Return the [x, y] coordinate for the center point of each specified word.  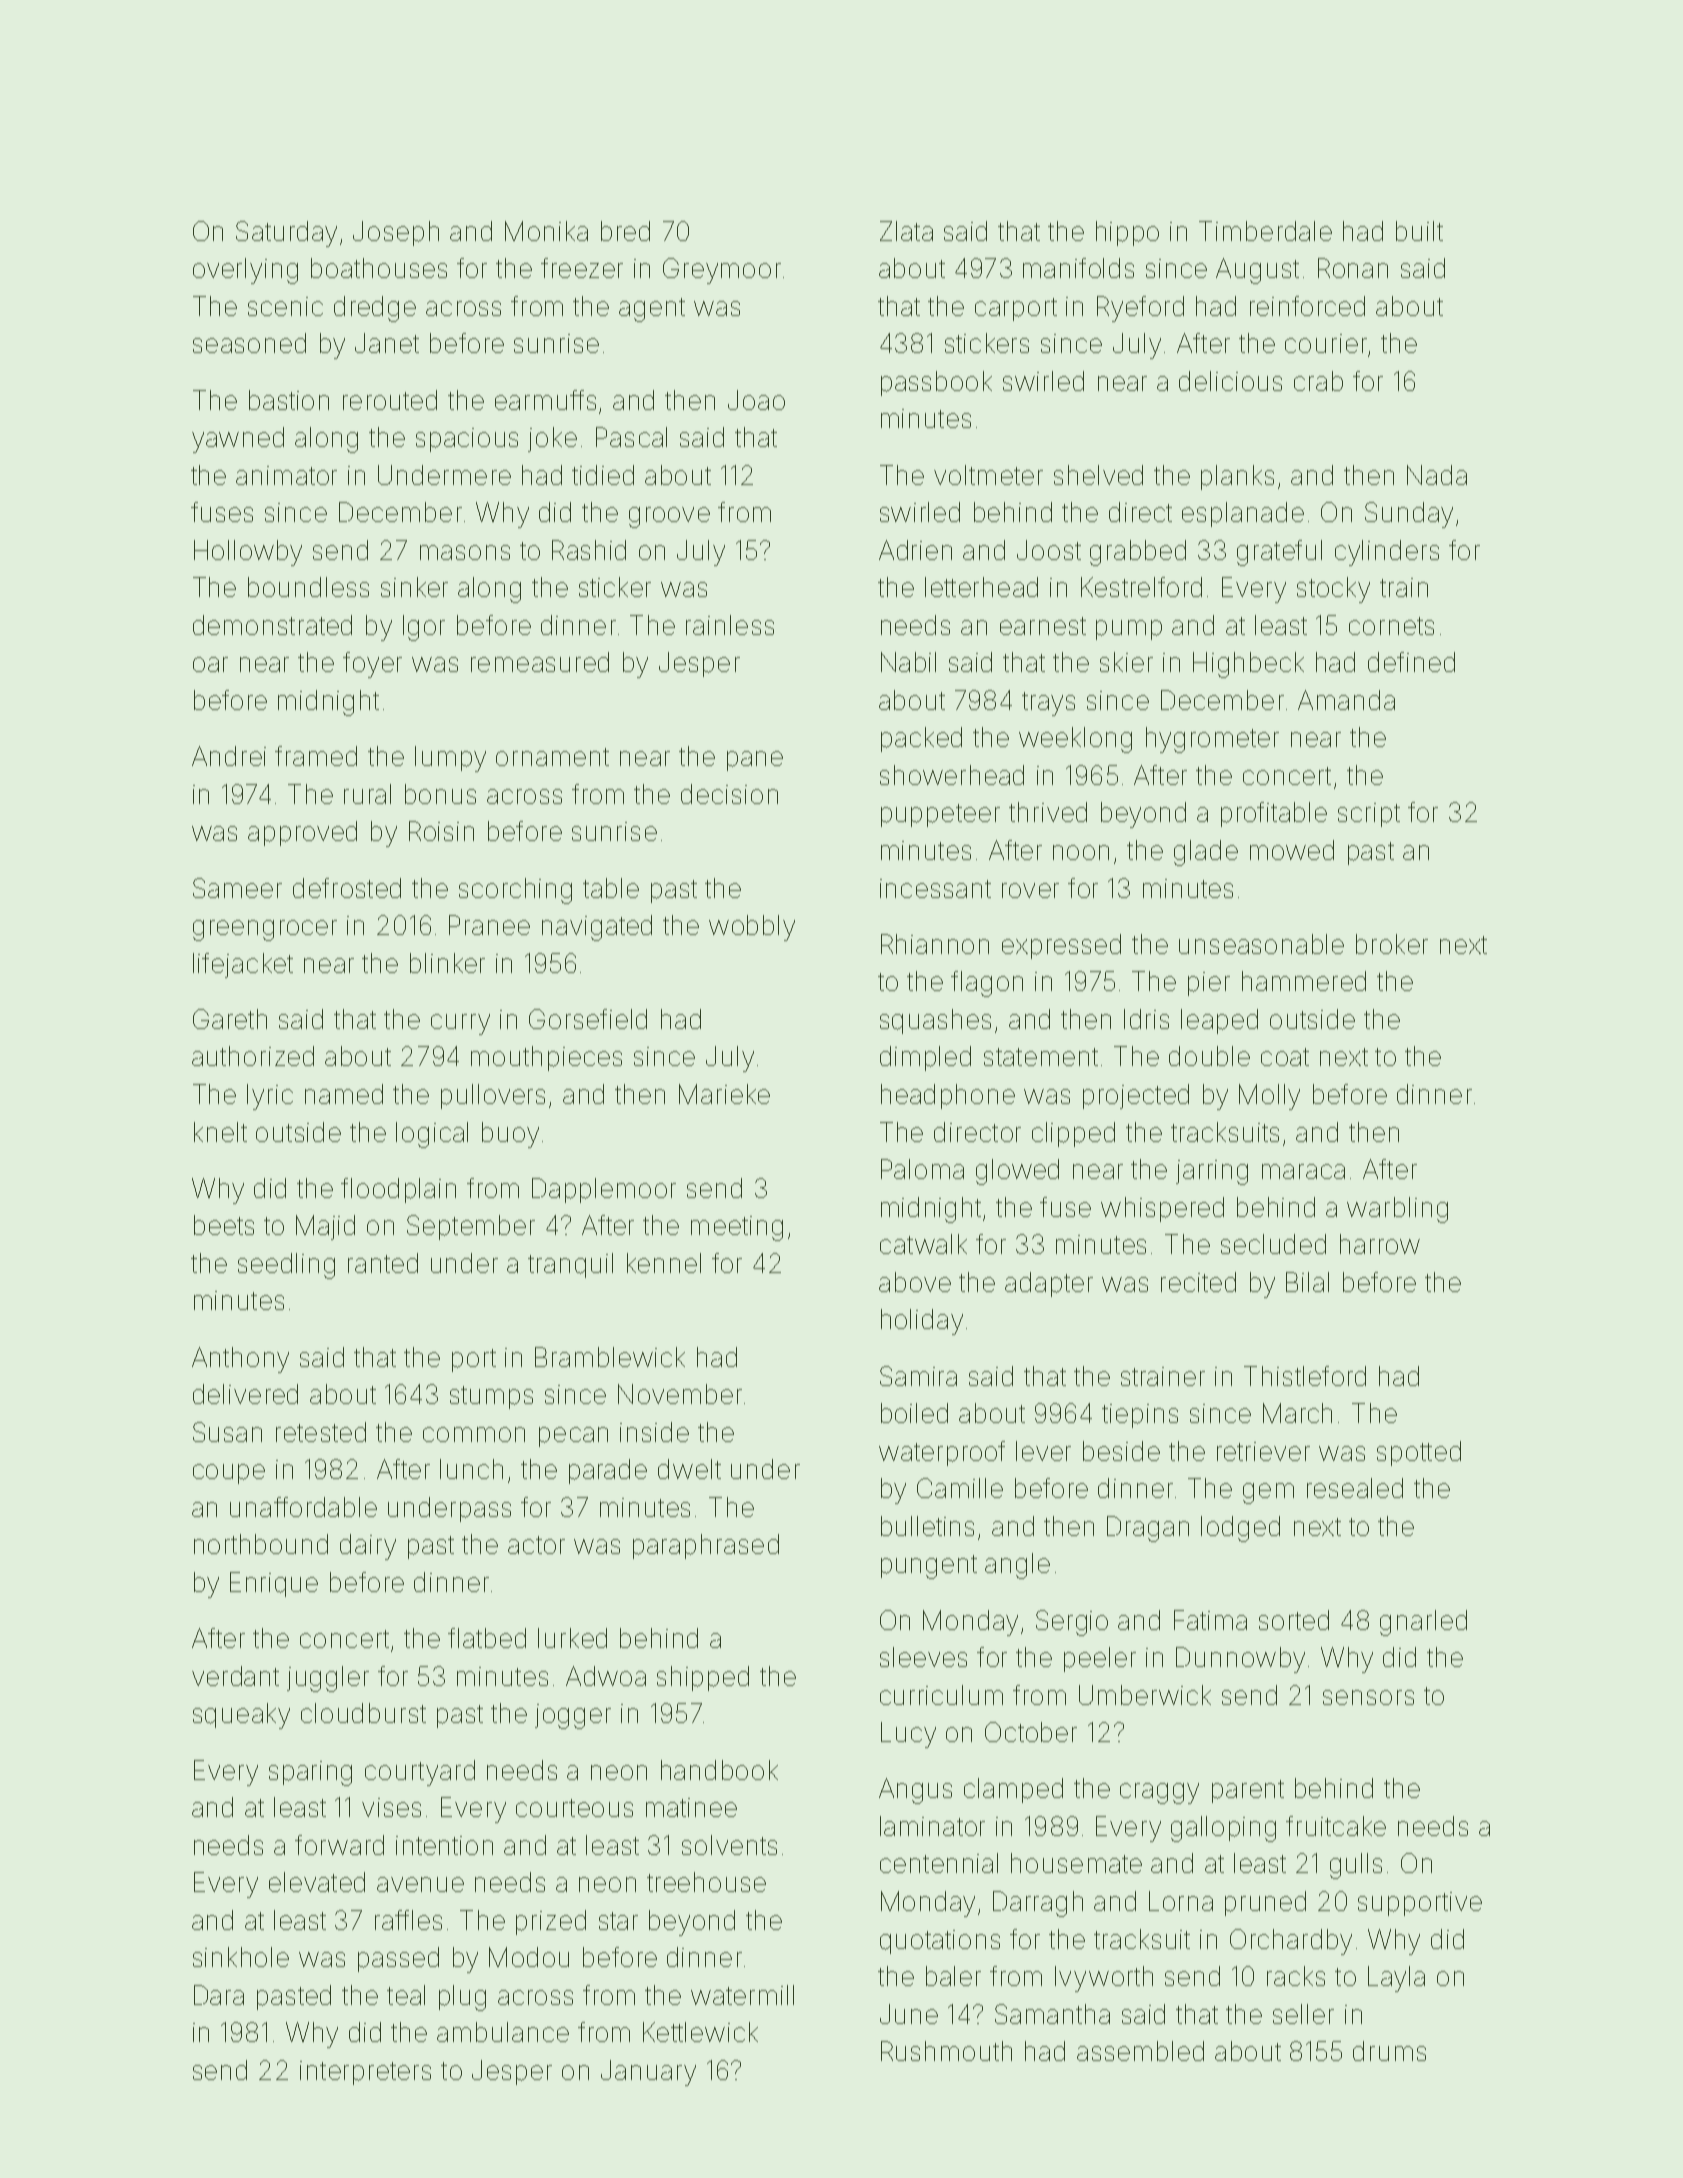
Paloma [922, 1169]
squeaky [241, 1716]
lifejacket [243, 965]
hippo [1127, 233]
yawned [238, 440]
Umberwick [1145, 1695]
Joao [756, 400]
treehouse [706, 1882]
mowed [1292, 850]
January [648, 2073]
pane [755, 761]
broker [1392, 944]
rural [367, 794]
